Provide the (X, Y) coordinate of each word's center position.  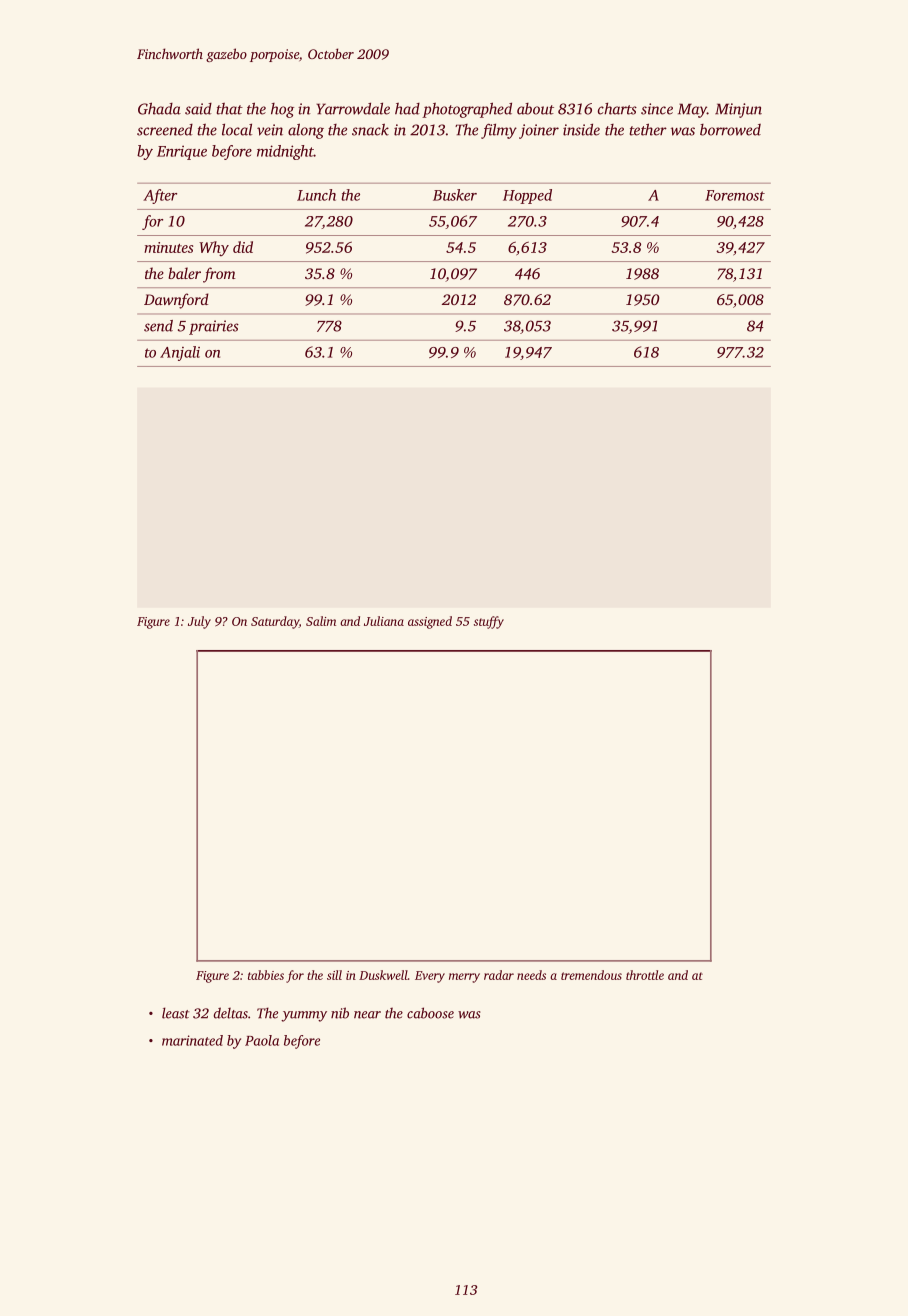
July (199, 622)
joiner (539, 131)
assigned (430, 622)
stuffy (489, 622)
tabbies (266, 975)
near (367, 1015)
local (237, 129)
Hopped (527, 196)
